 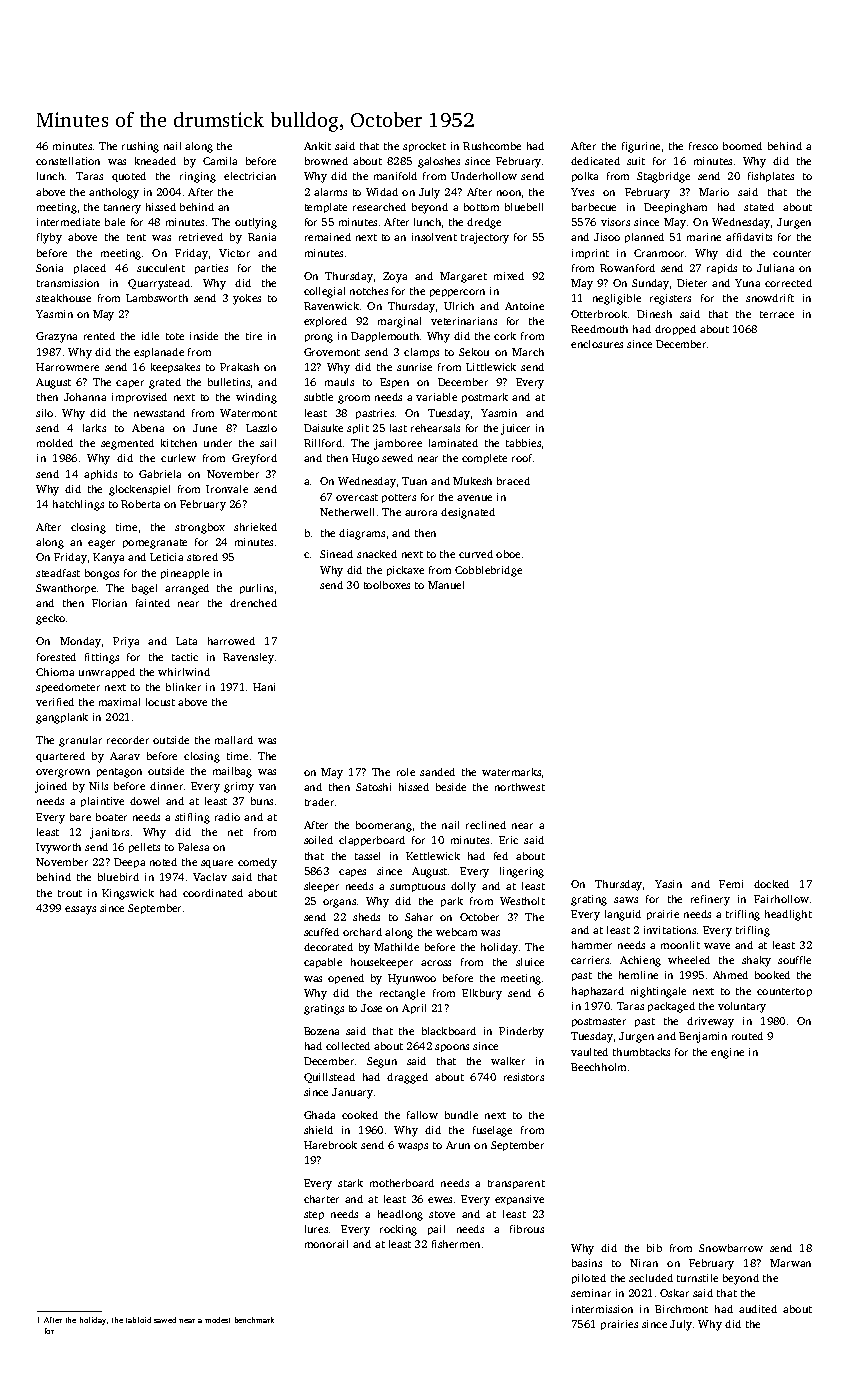 I want to click on gecko, so click(x=50, y=619).
